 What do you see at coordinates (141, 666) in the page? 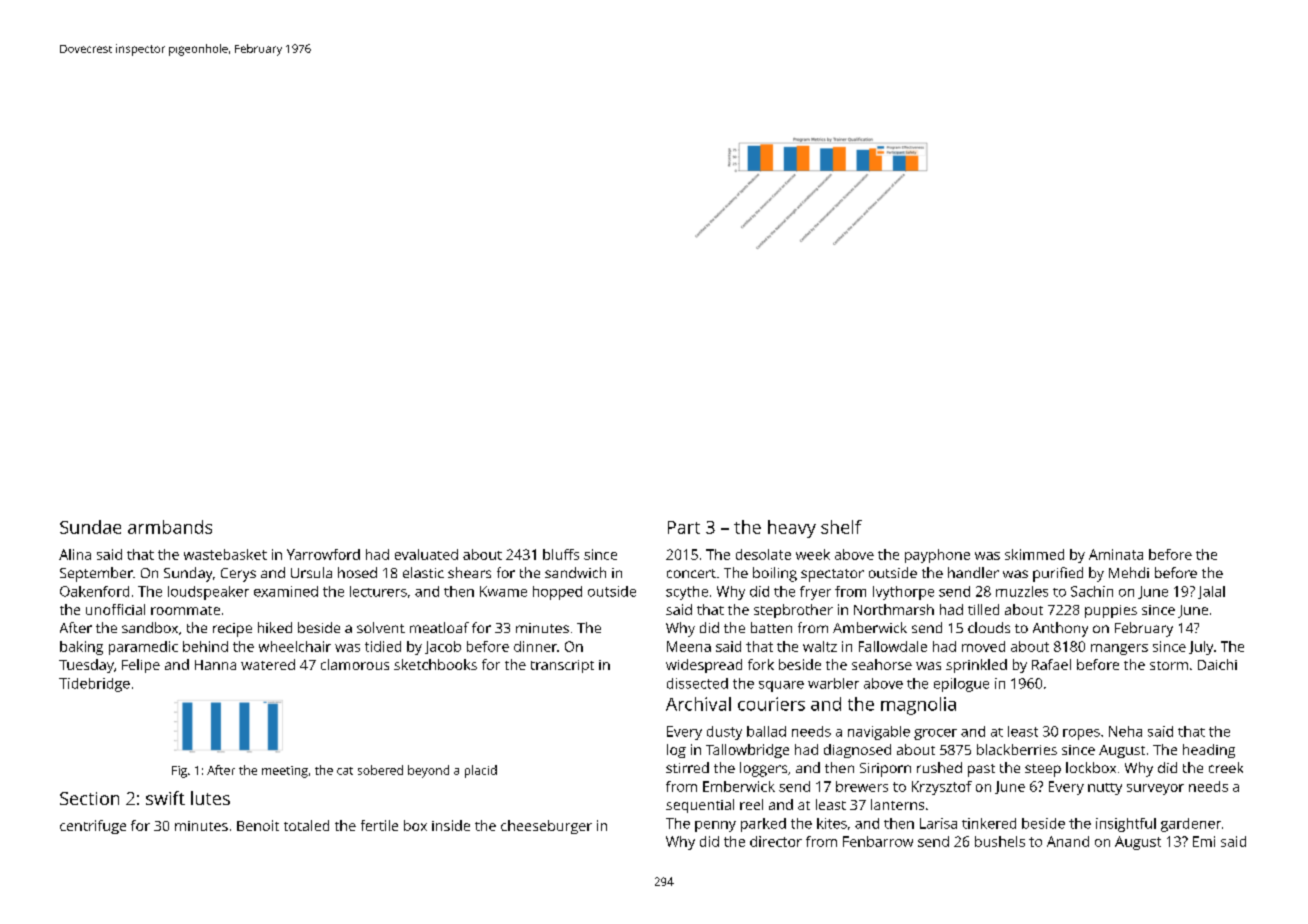
I see `Felipe` at bounding box center [141, 666].
